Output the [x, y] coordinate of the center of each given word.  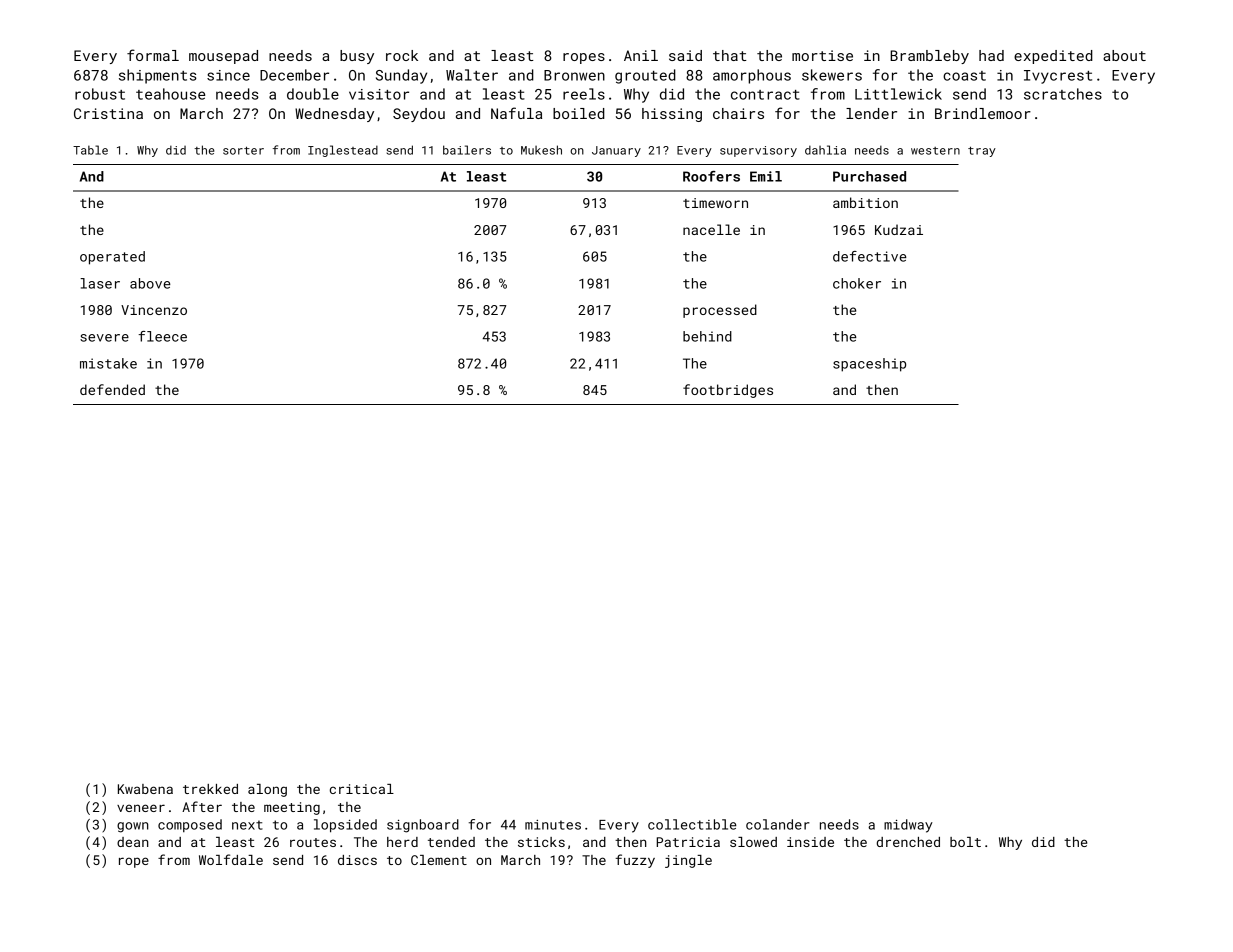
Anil [641, 55]
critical [362, 789]
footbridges [728, 391]
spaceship [869, 365]
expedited [1053, 57]
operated [112, 258]
